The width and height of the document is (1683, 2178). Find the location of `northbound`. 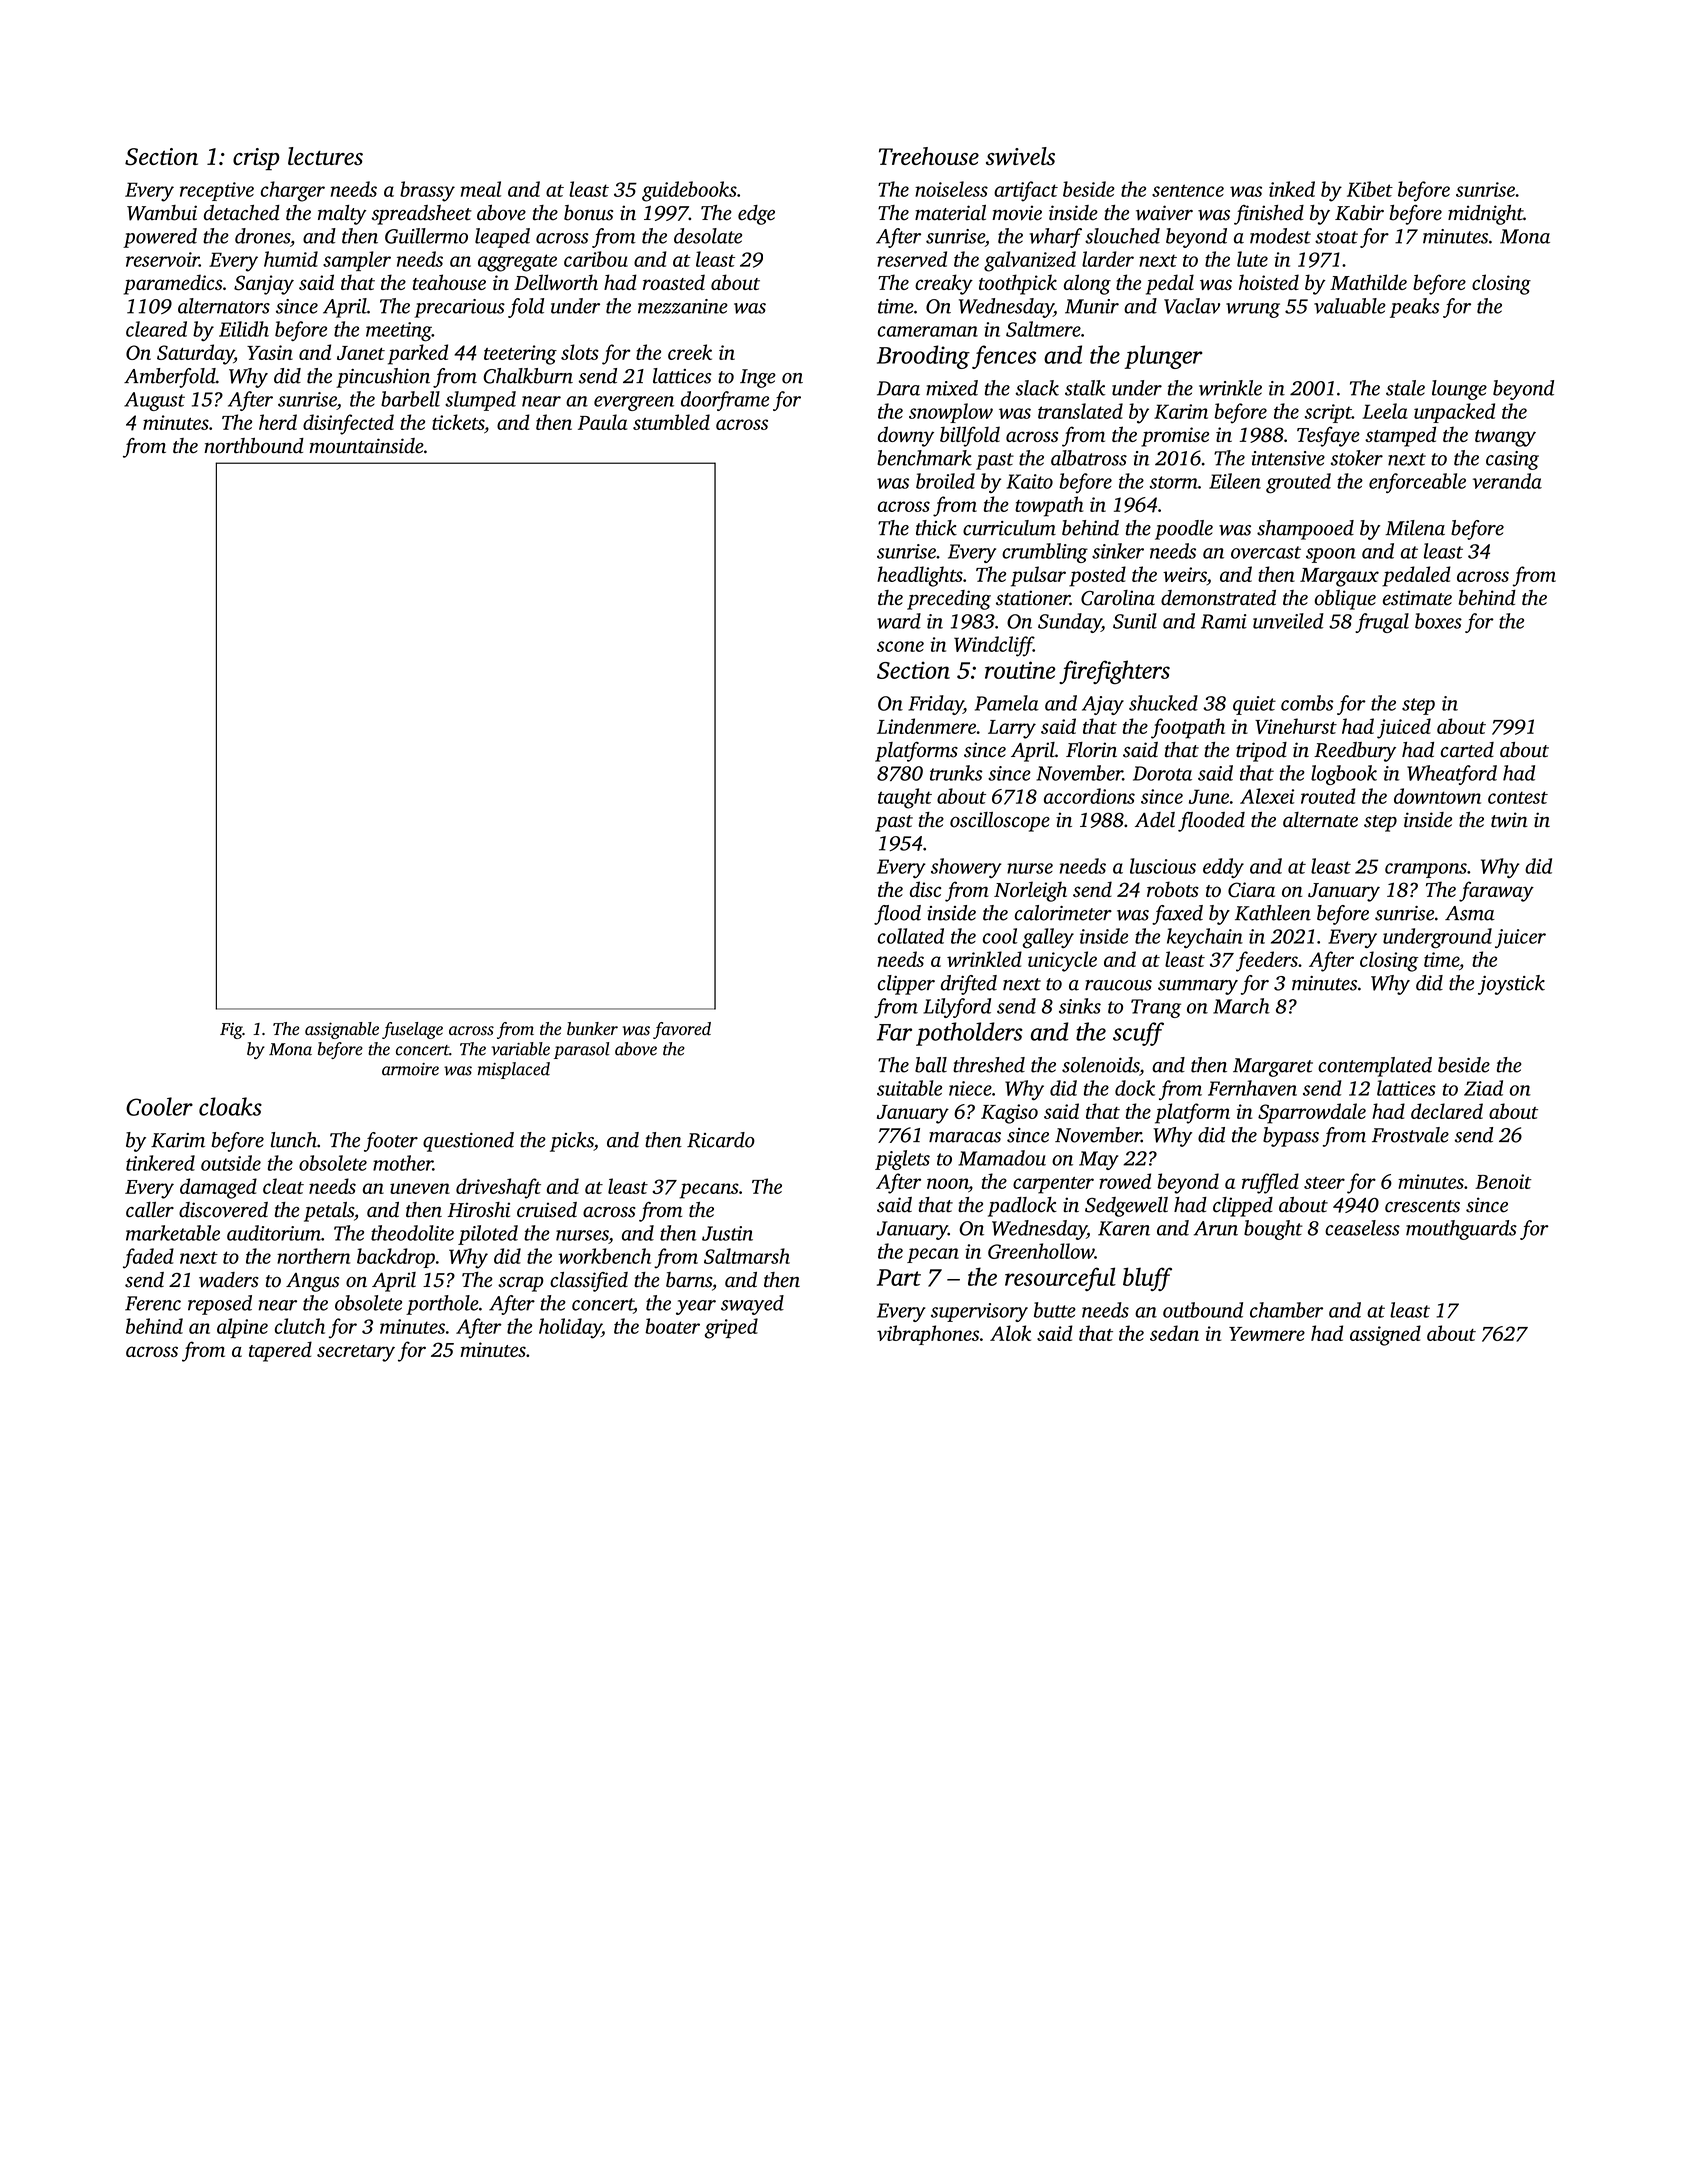

northbound is located at coordinates (254, 446).
